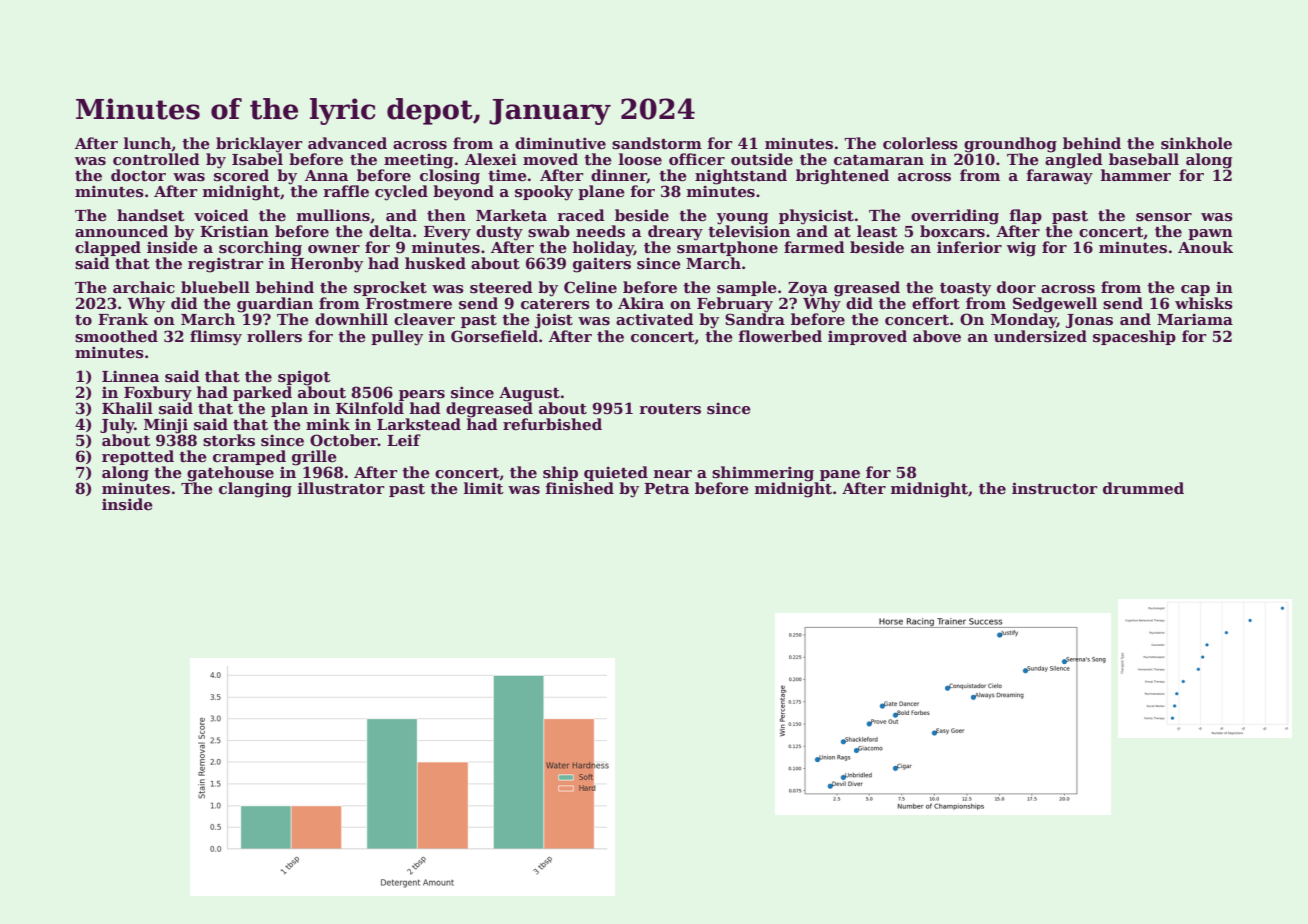 The width and height of the screenshot is (1308, 924). What do you see at coordinates (255, 490) in the screenshot?
I see `clanging` at bounding box center [255, 490].
